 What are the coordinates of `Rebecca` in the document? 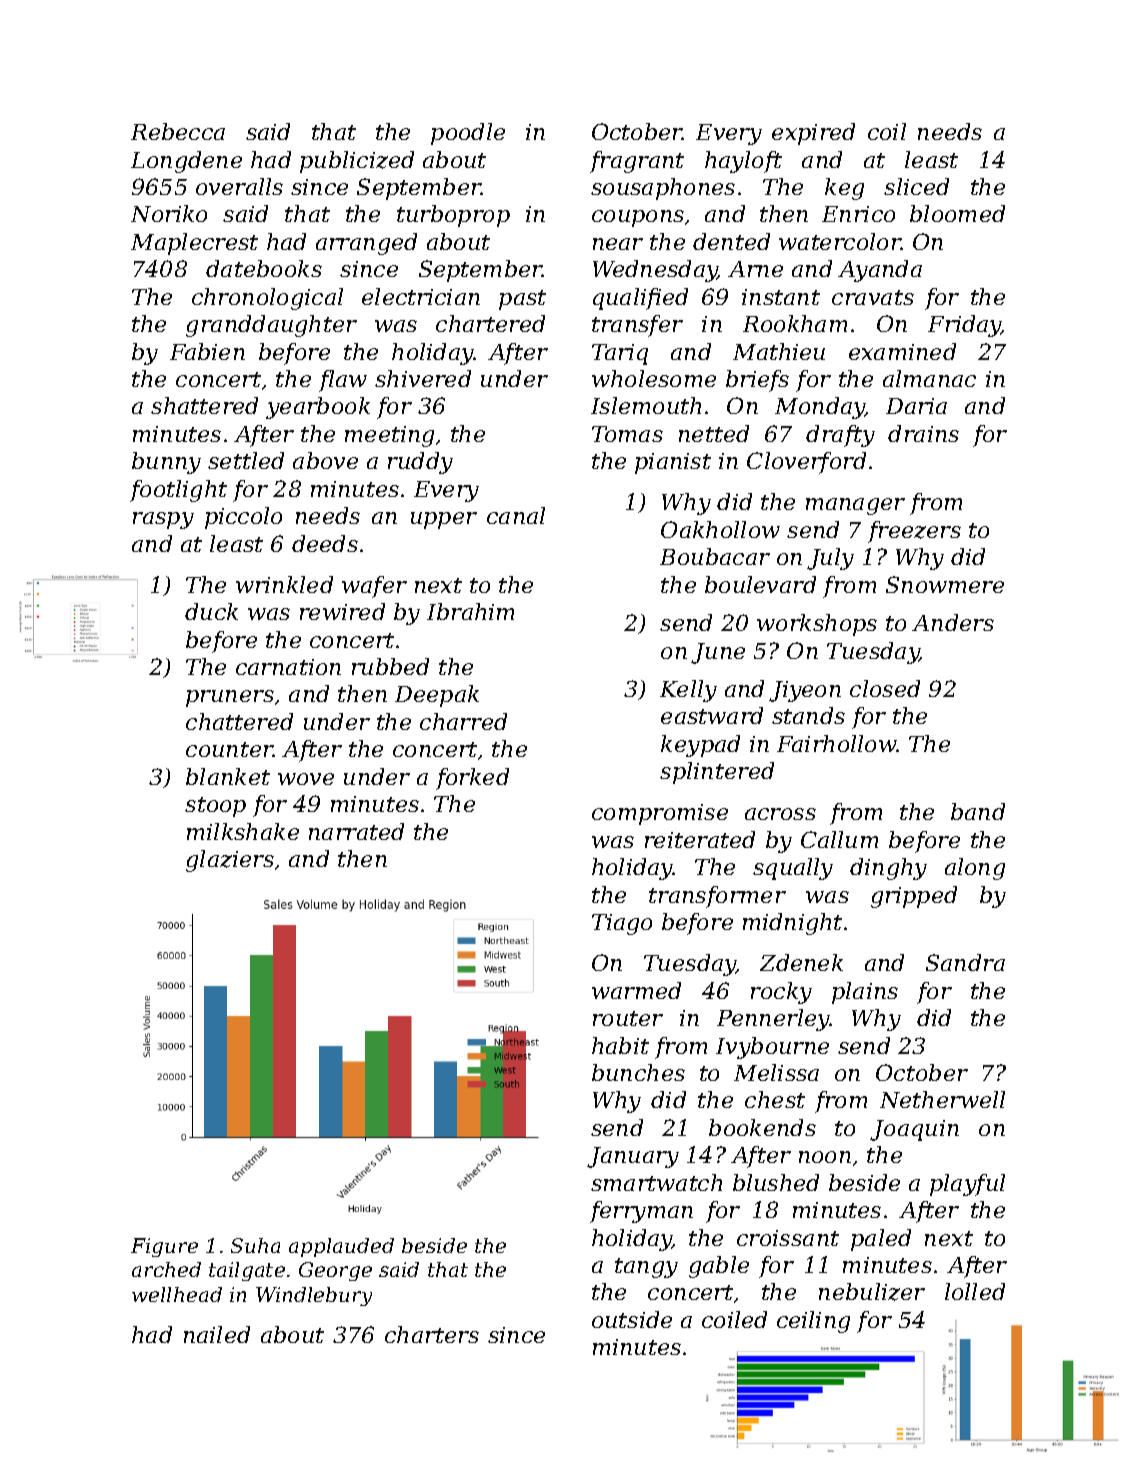 It's located at (178, 131).
